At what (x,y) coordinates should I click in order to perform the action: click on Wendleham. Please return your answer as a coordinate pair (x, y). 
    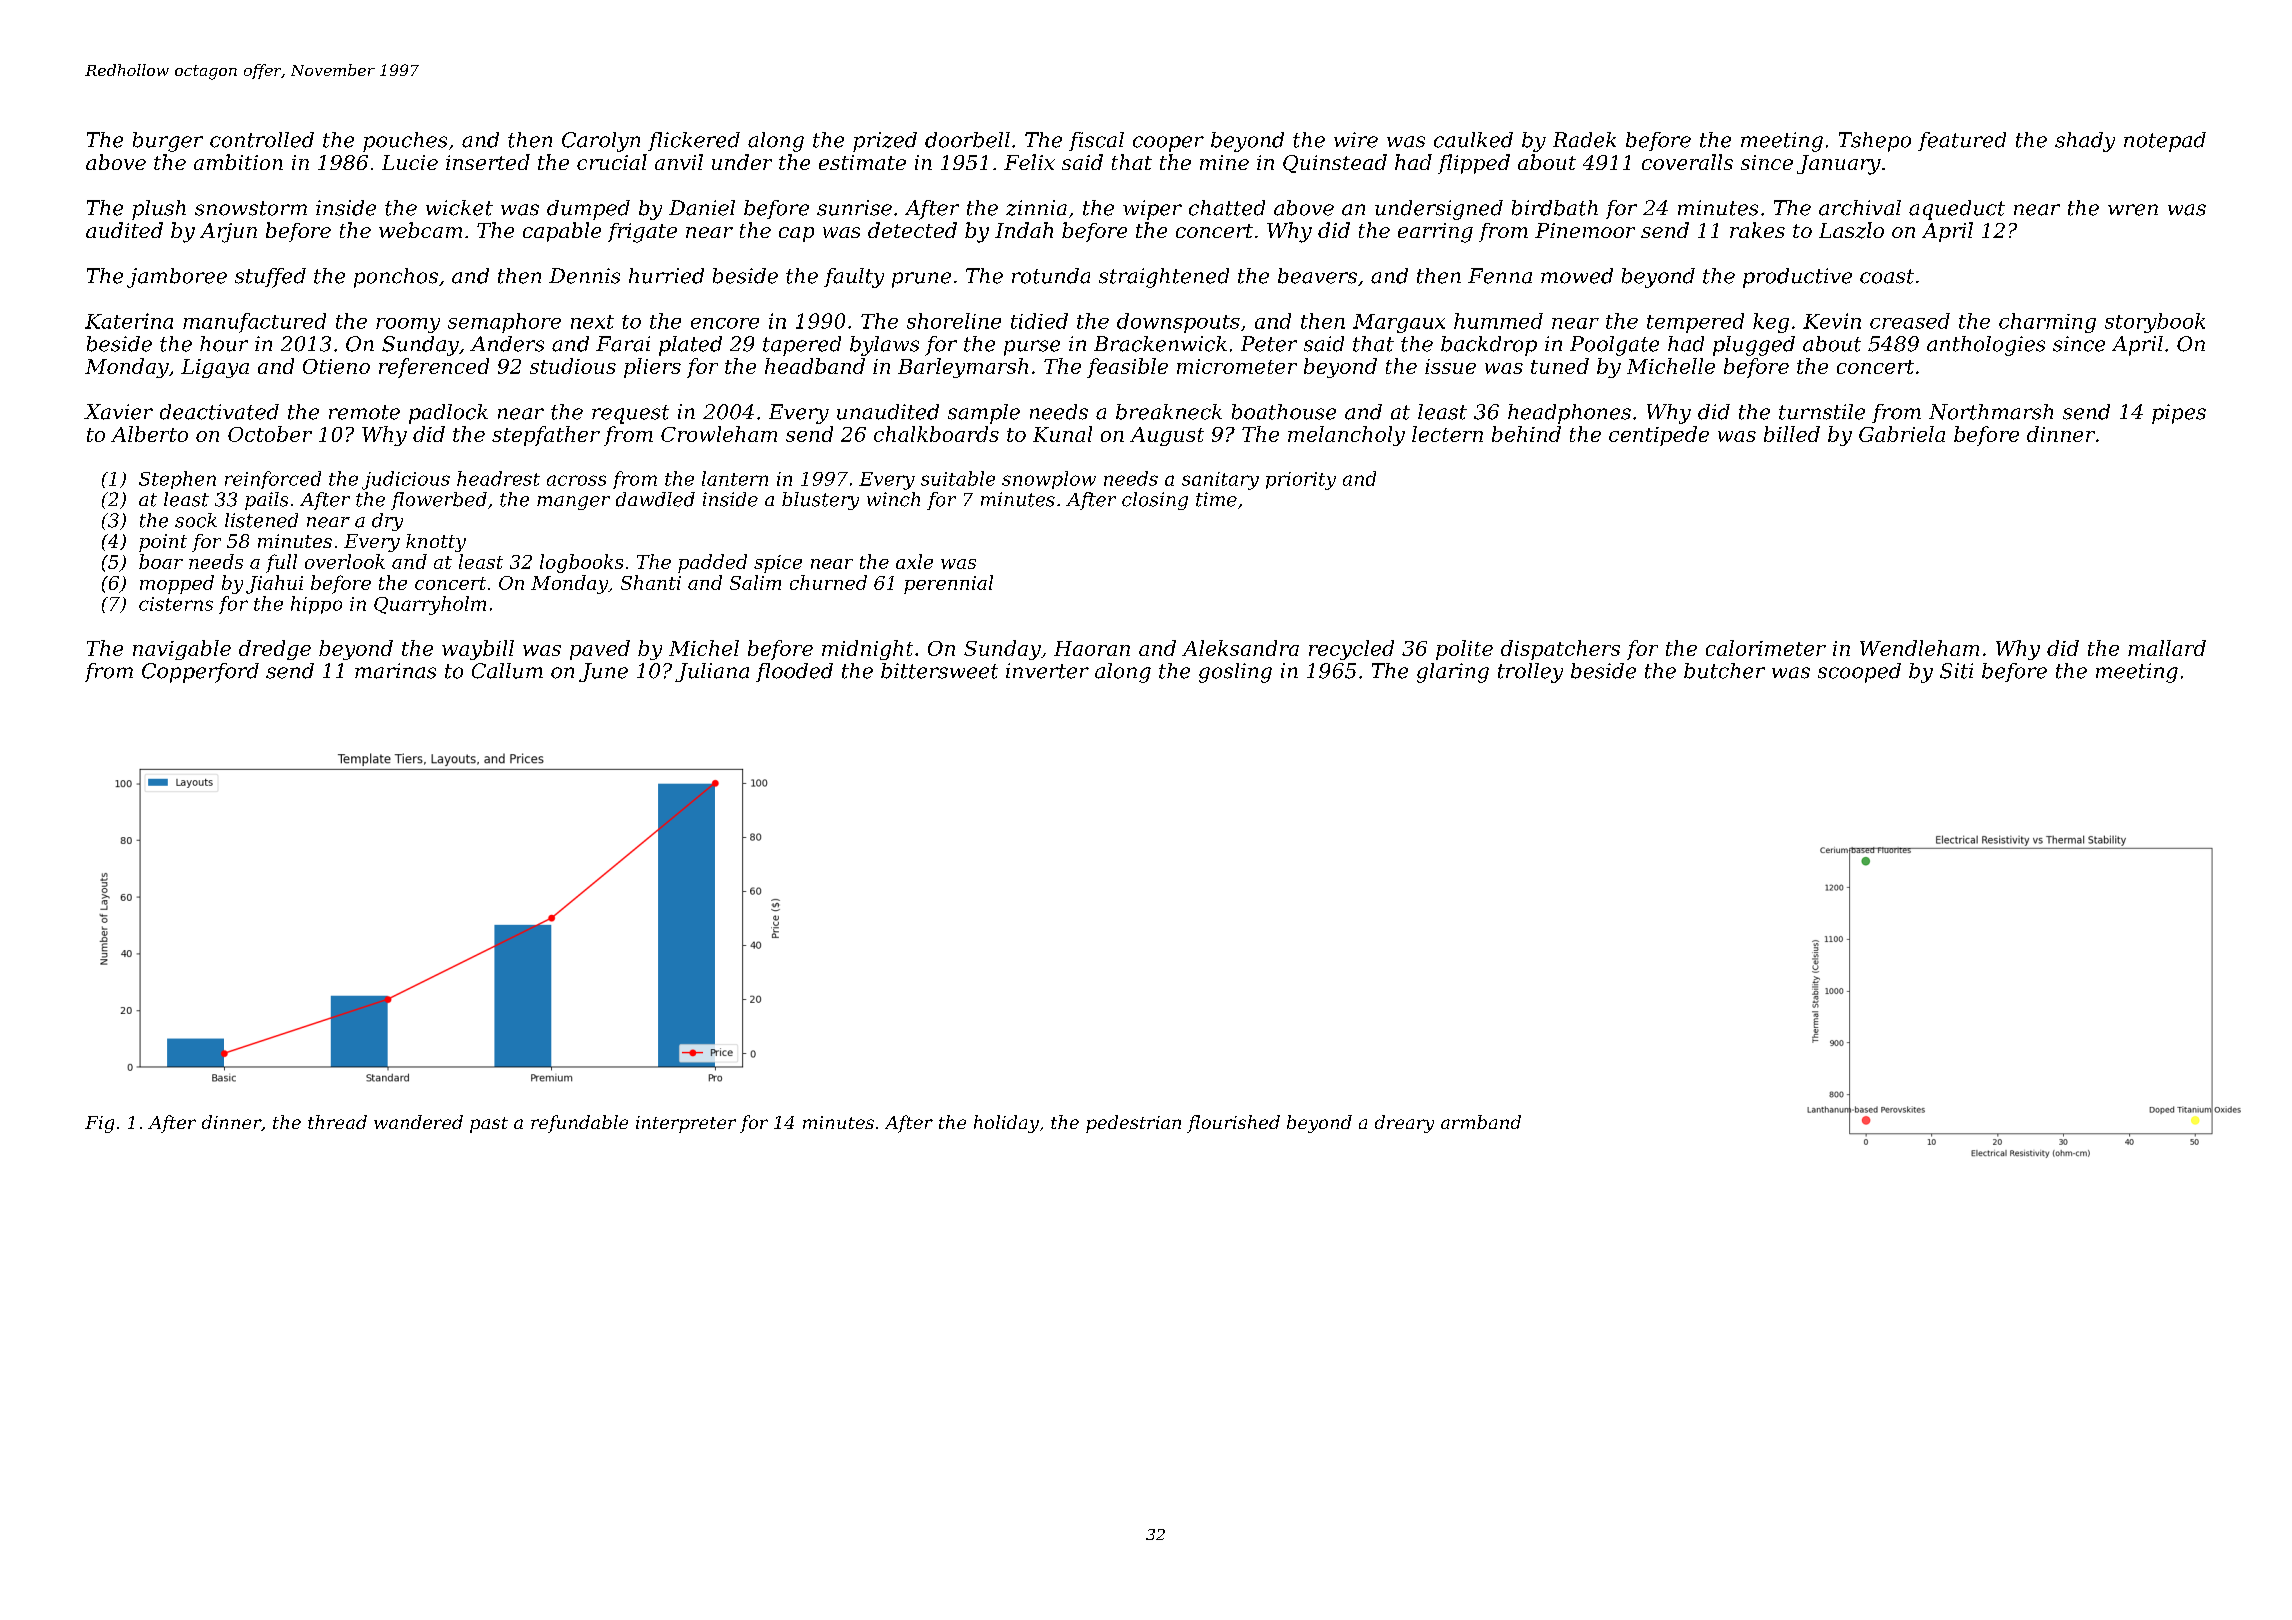
    Looking at the image, I should click on (1919, 648).
